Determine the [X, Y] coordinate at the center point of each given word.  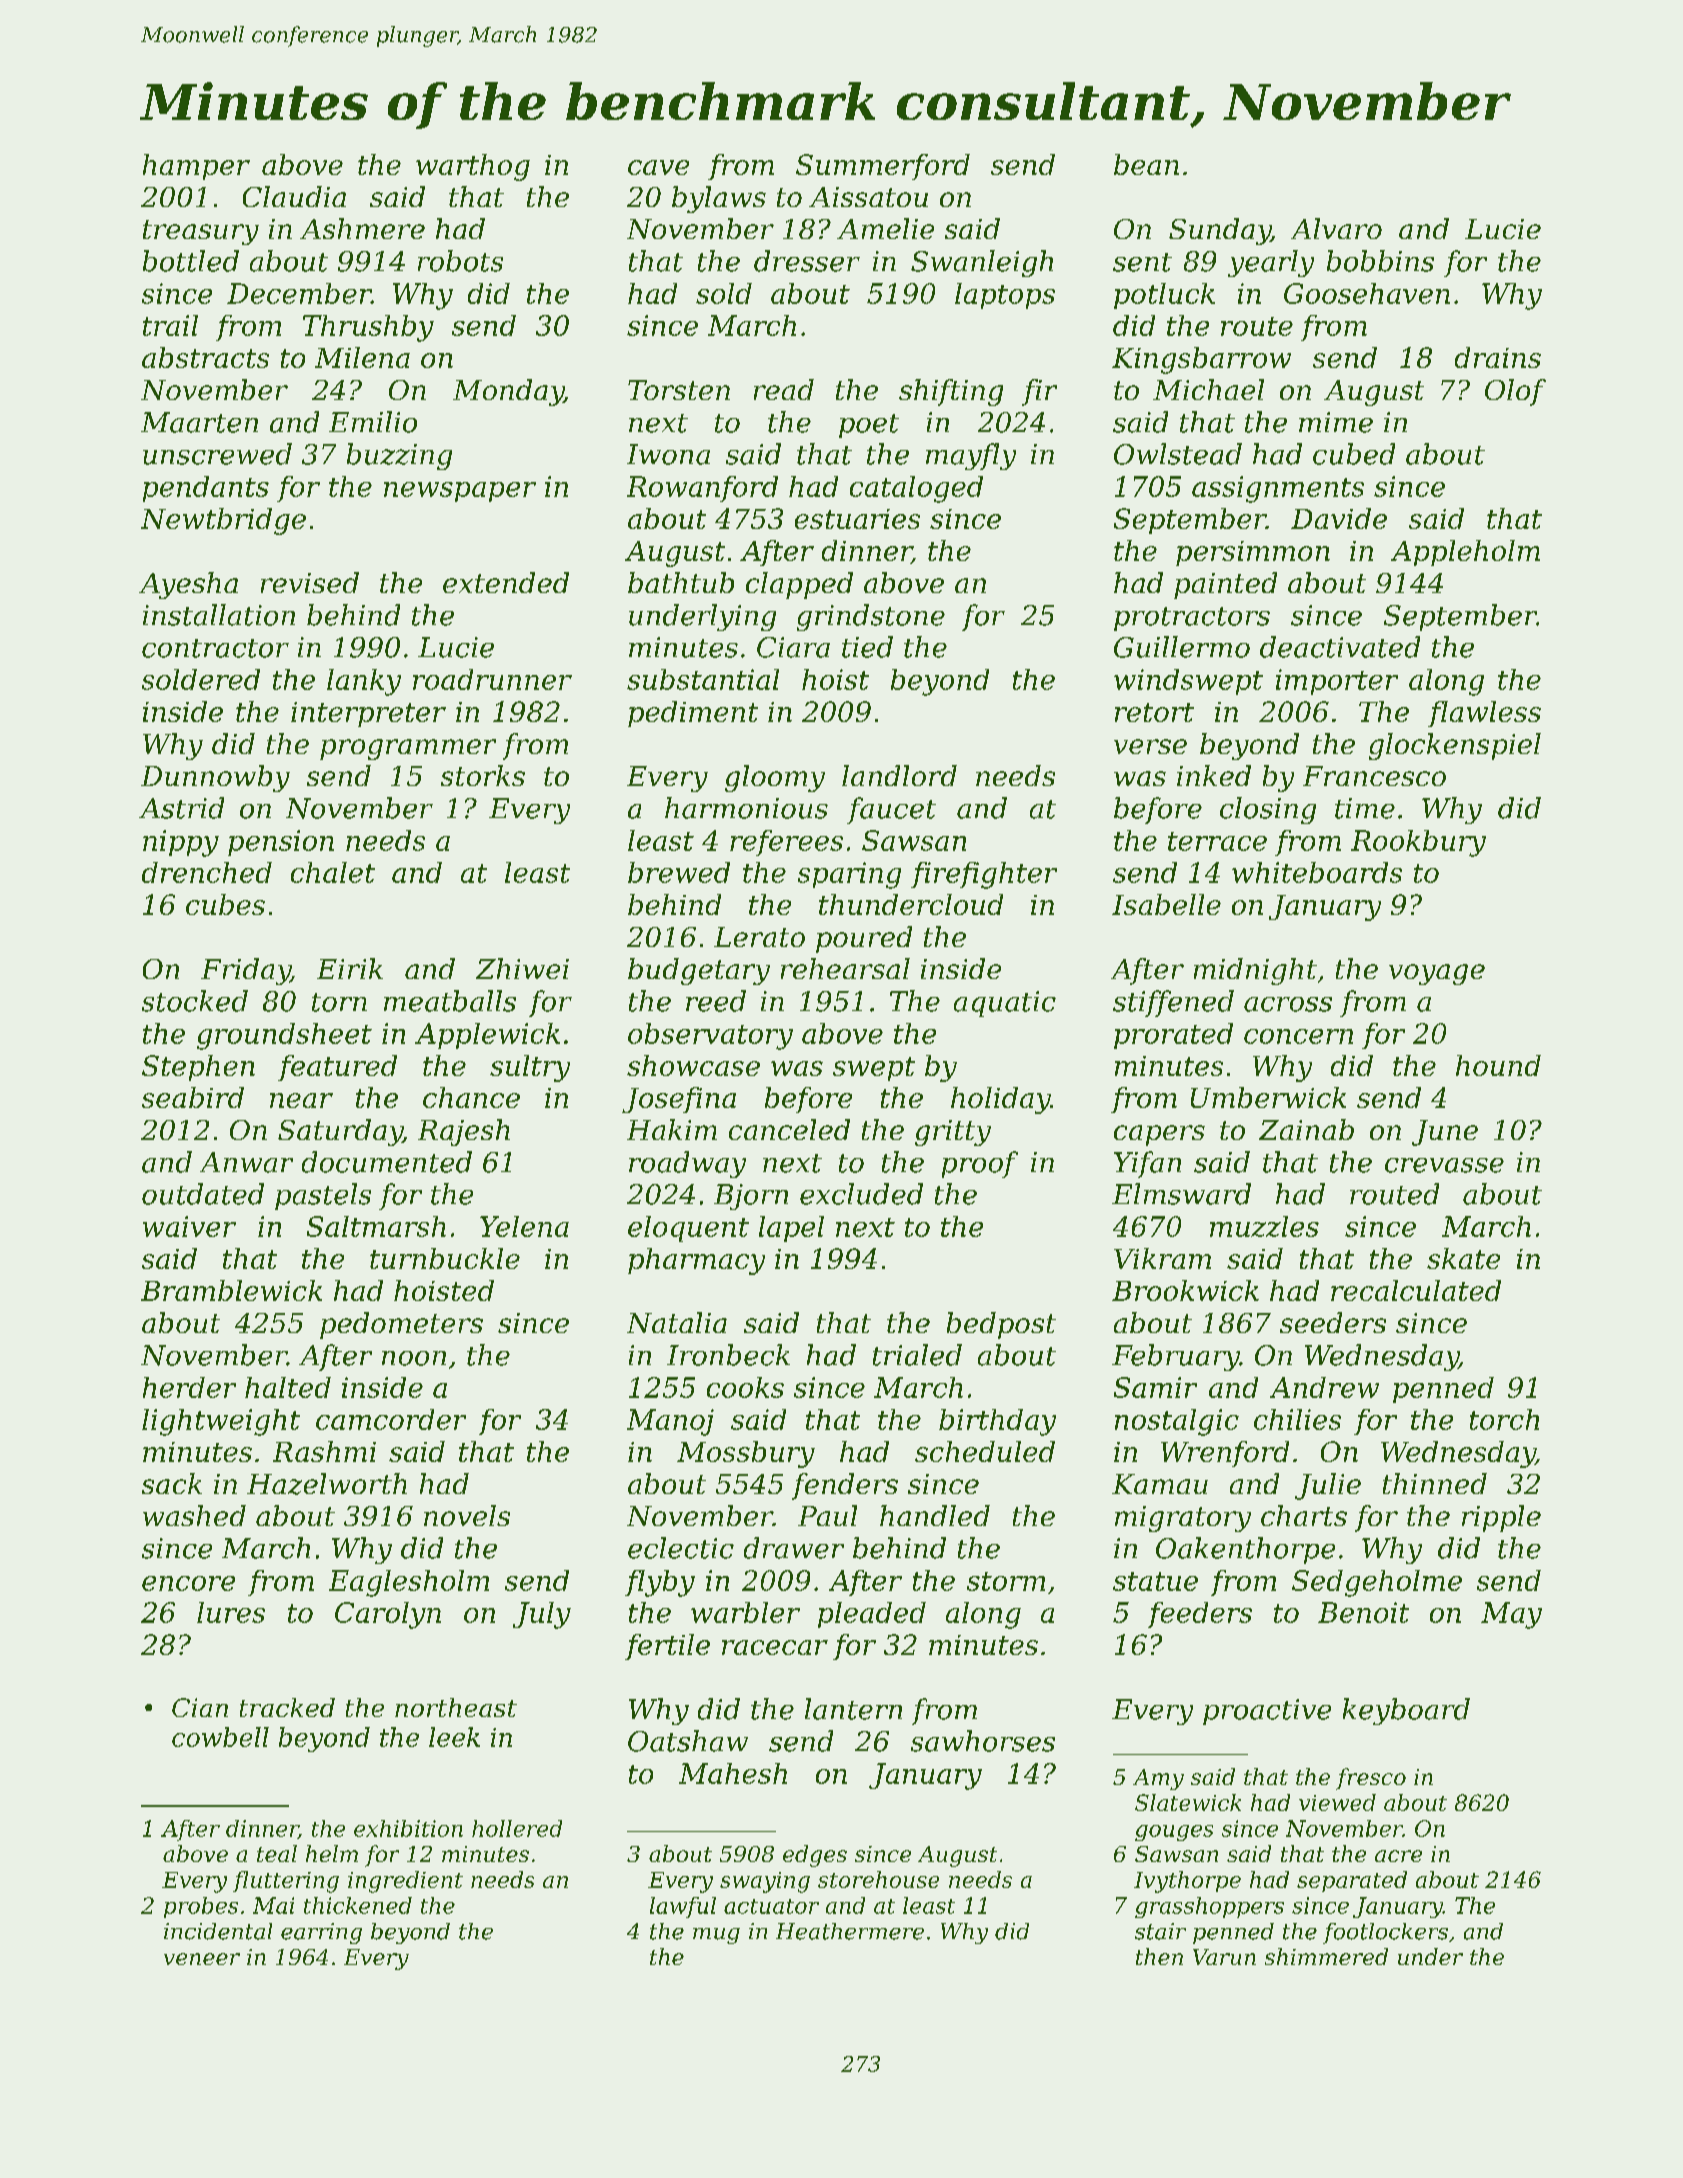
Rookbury [1418, 843]
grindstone [871, 617]
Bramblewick [231, 1290]
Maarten [199, 422]
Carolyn [388, 1615]
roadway [687, 1164]
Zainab [1306, 1129]
